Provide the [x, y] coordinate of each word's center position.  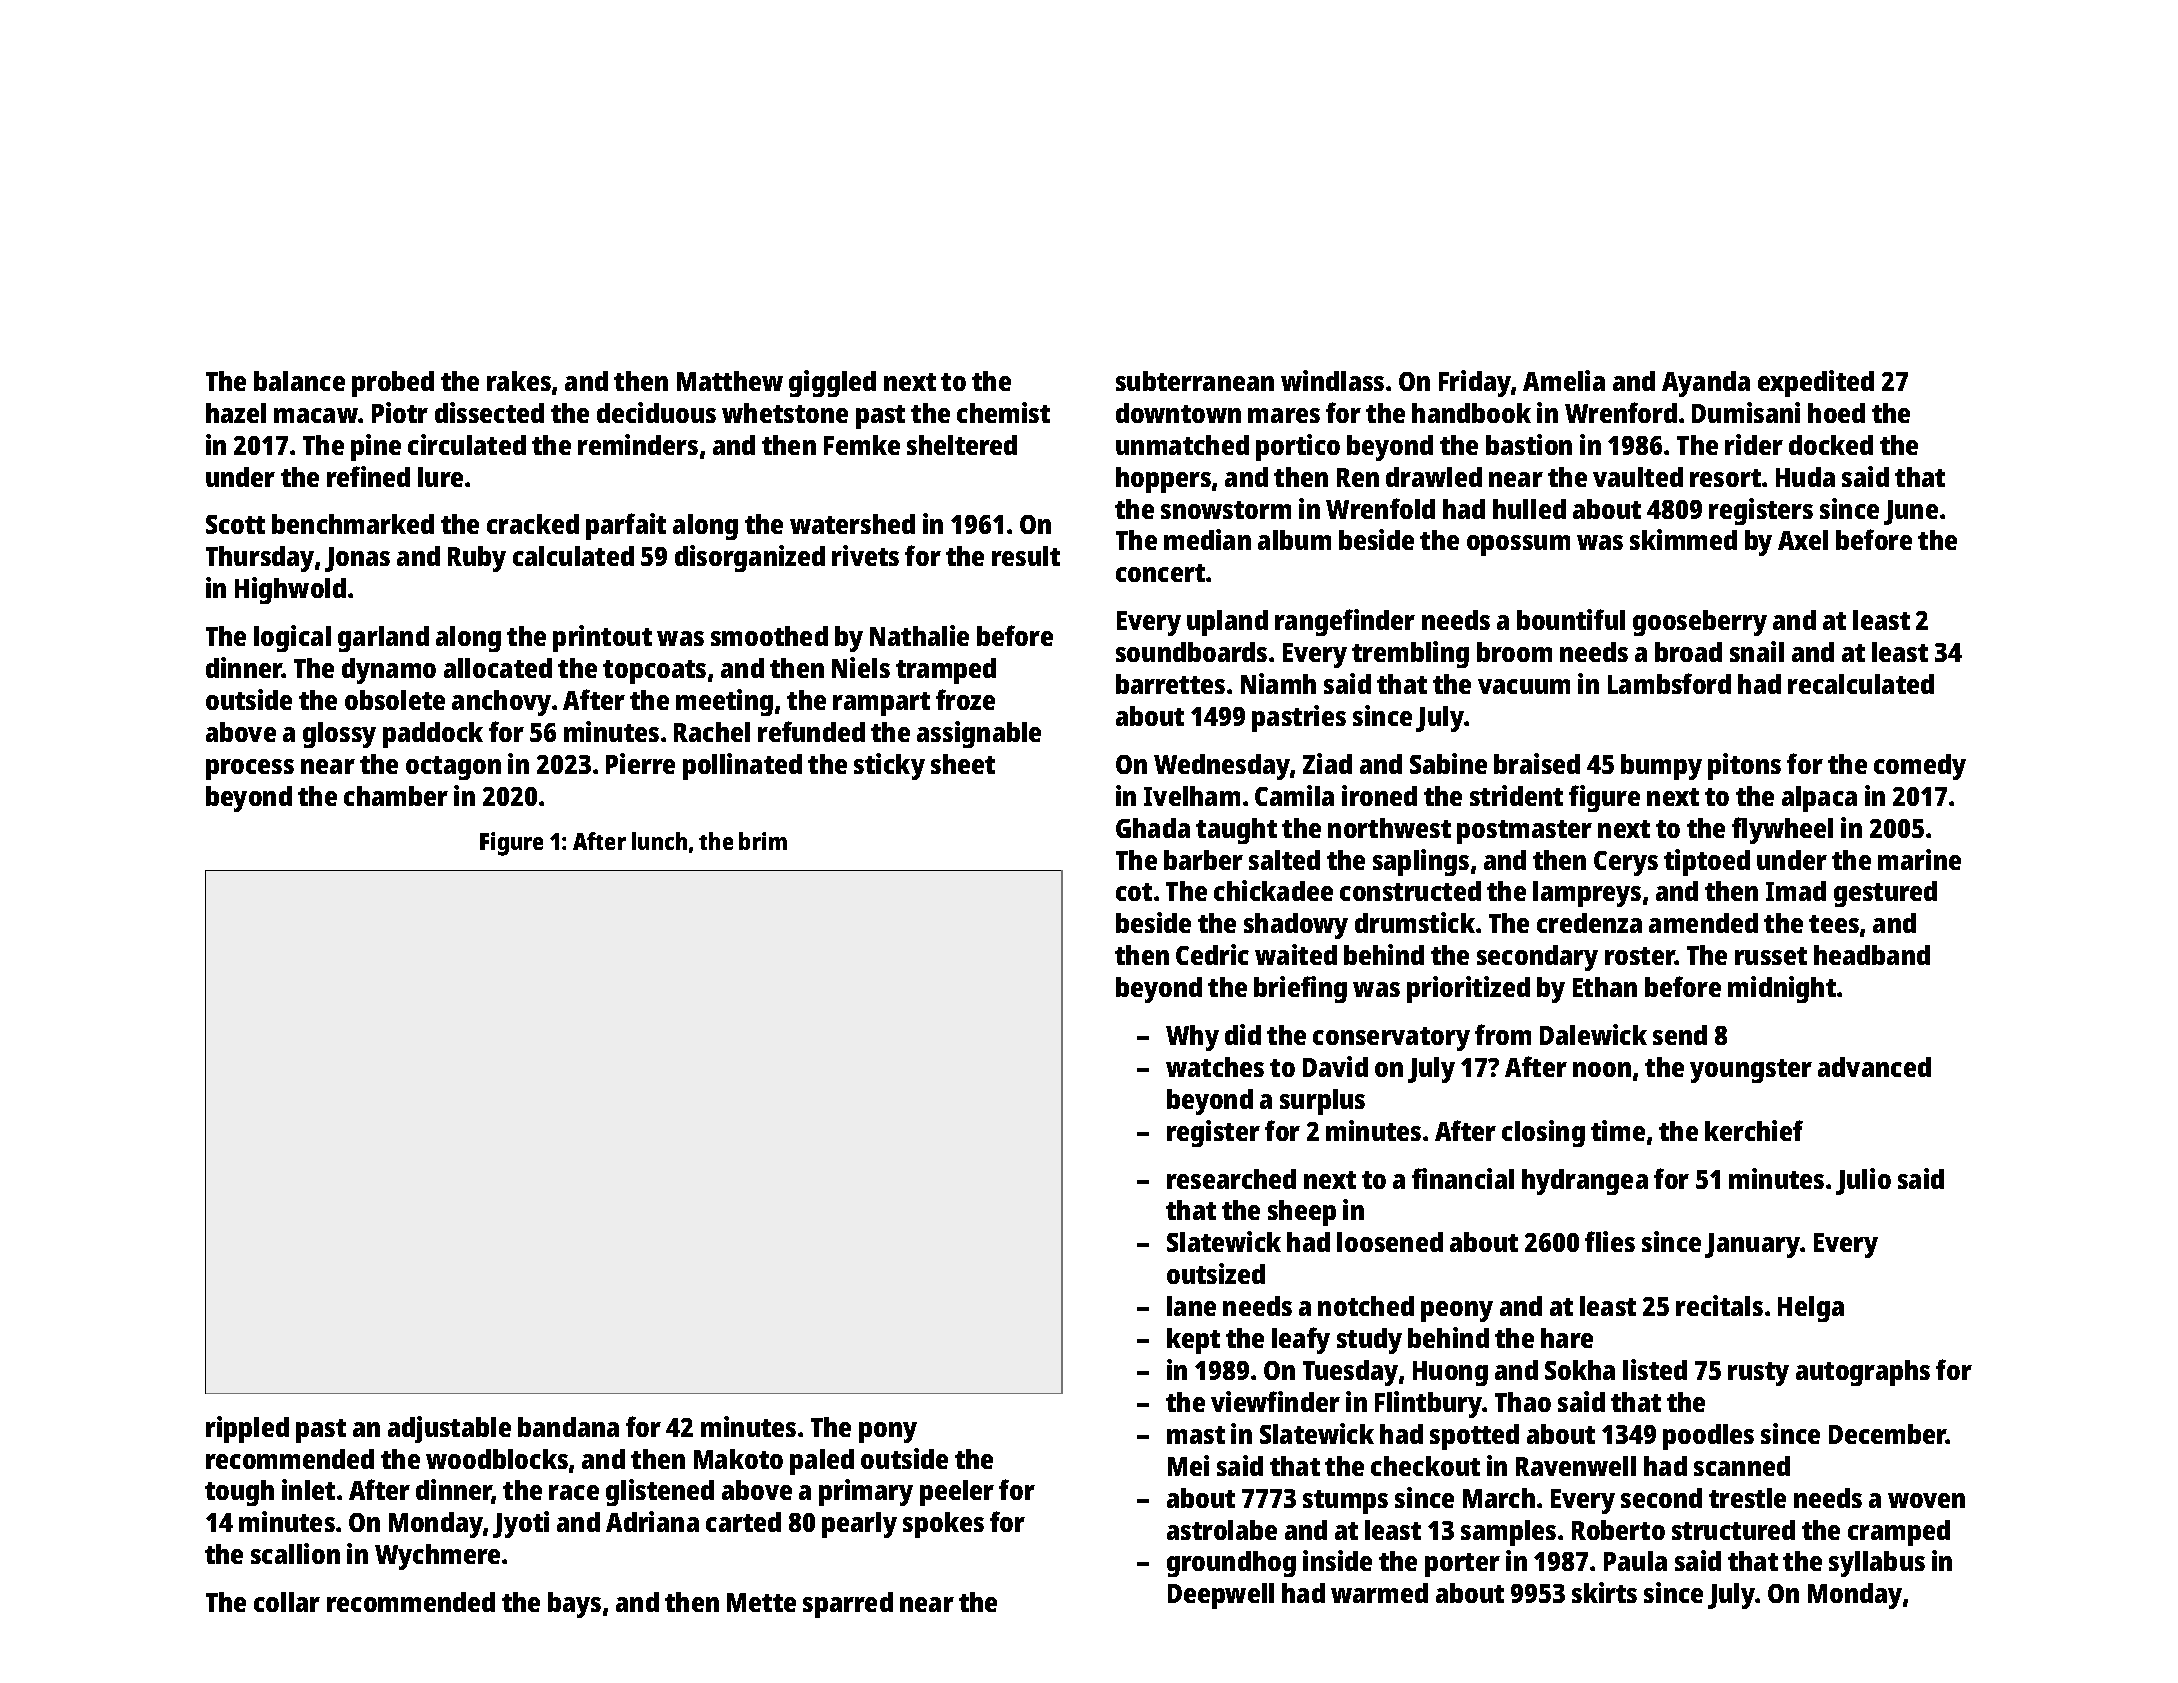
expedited [1816, 383]
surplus [1322, 1102]
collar [287, 1602]
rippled [247, 1429]
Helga [1811, 1309]
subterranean [1195, 381]
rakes [519, 381]
